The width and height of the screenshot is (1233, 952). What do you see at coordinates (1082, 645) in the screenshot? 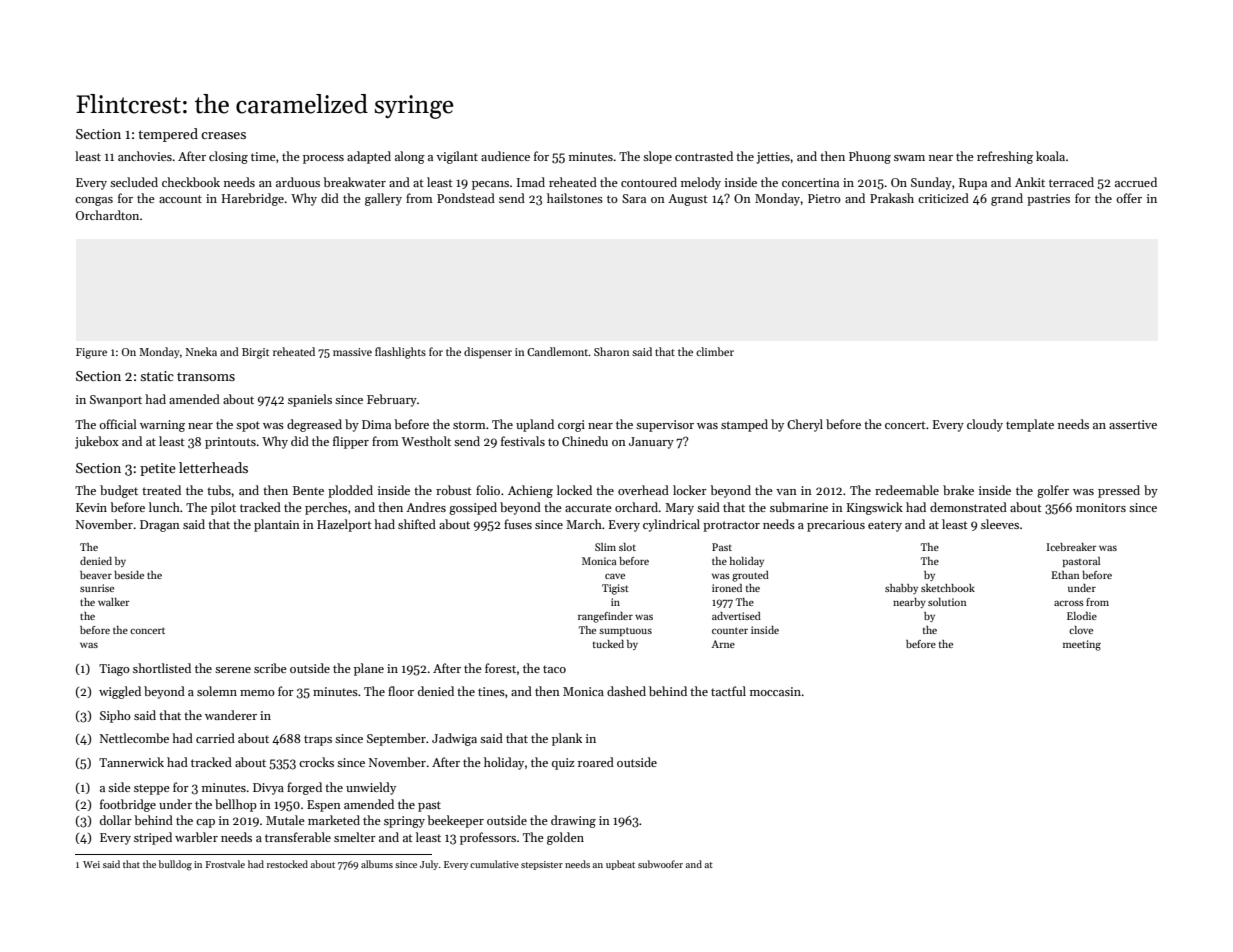
I see `meeting` at bounding box center [1082, 645].
